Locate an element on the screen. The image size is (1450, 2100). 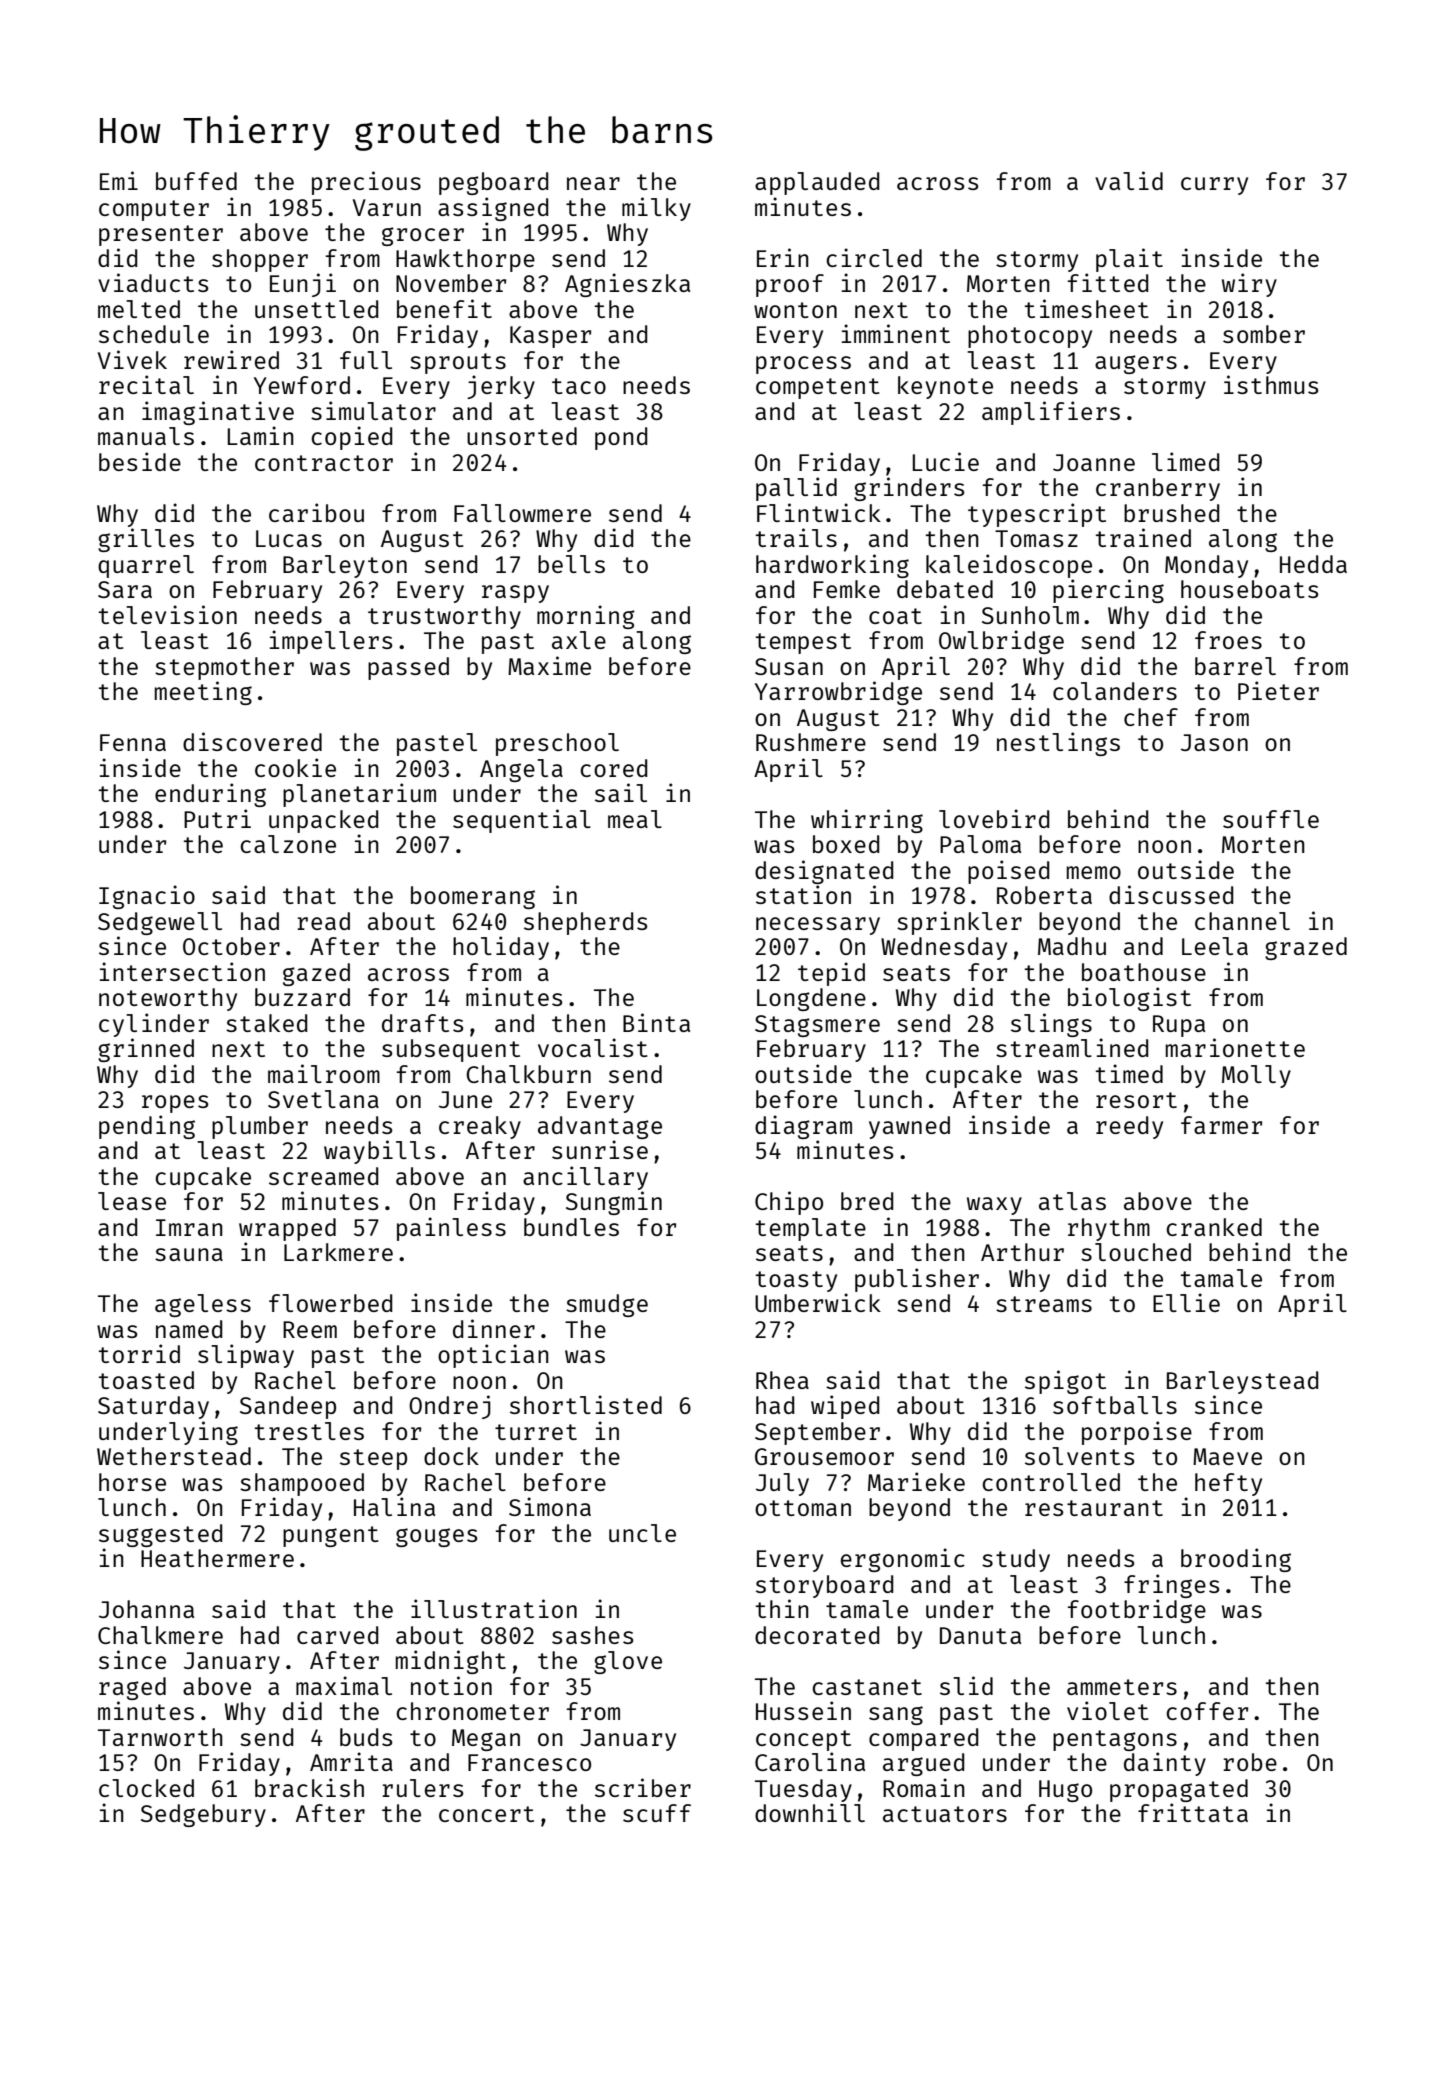
Eunji is located at coordinates (303, 285).
